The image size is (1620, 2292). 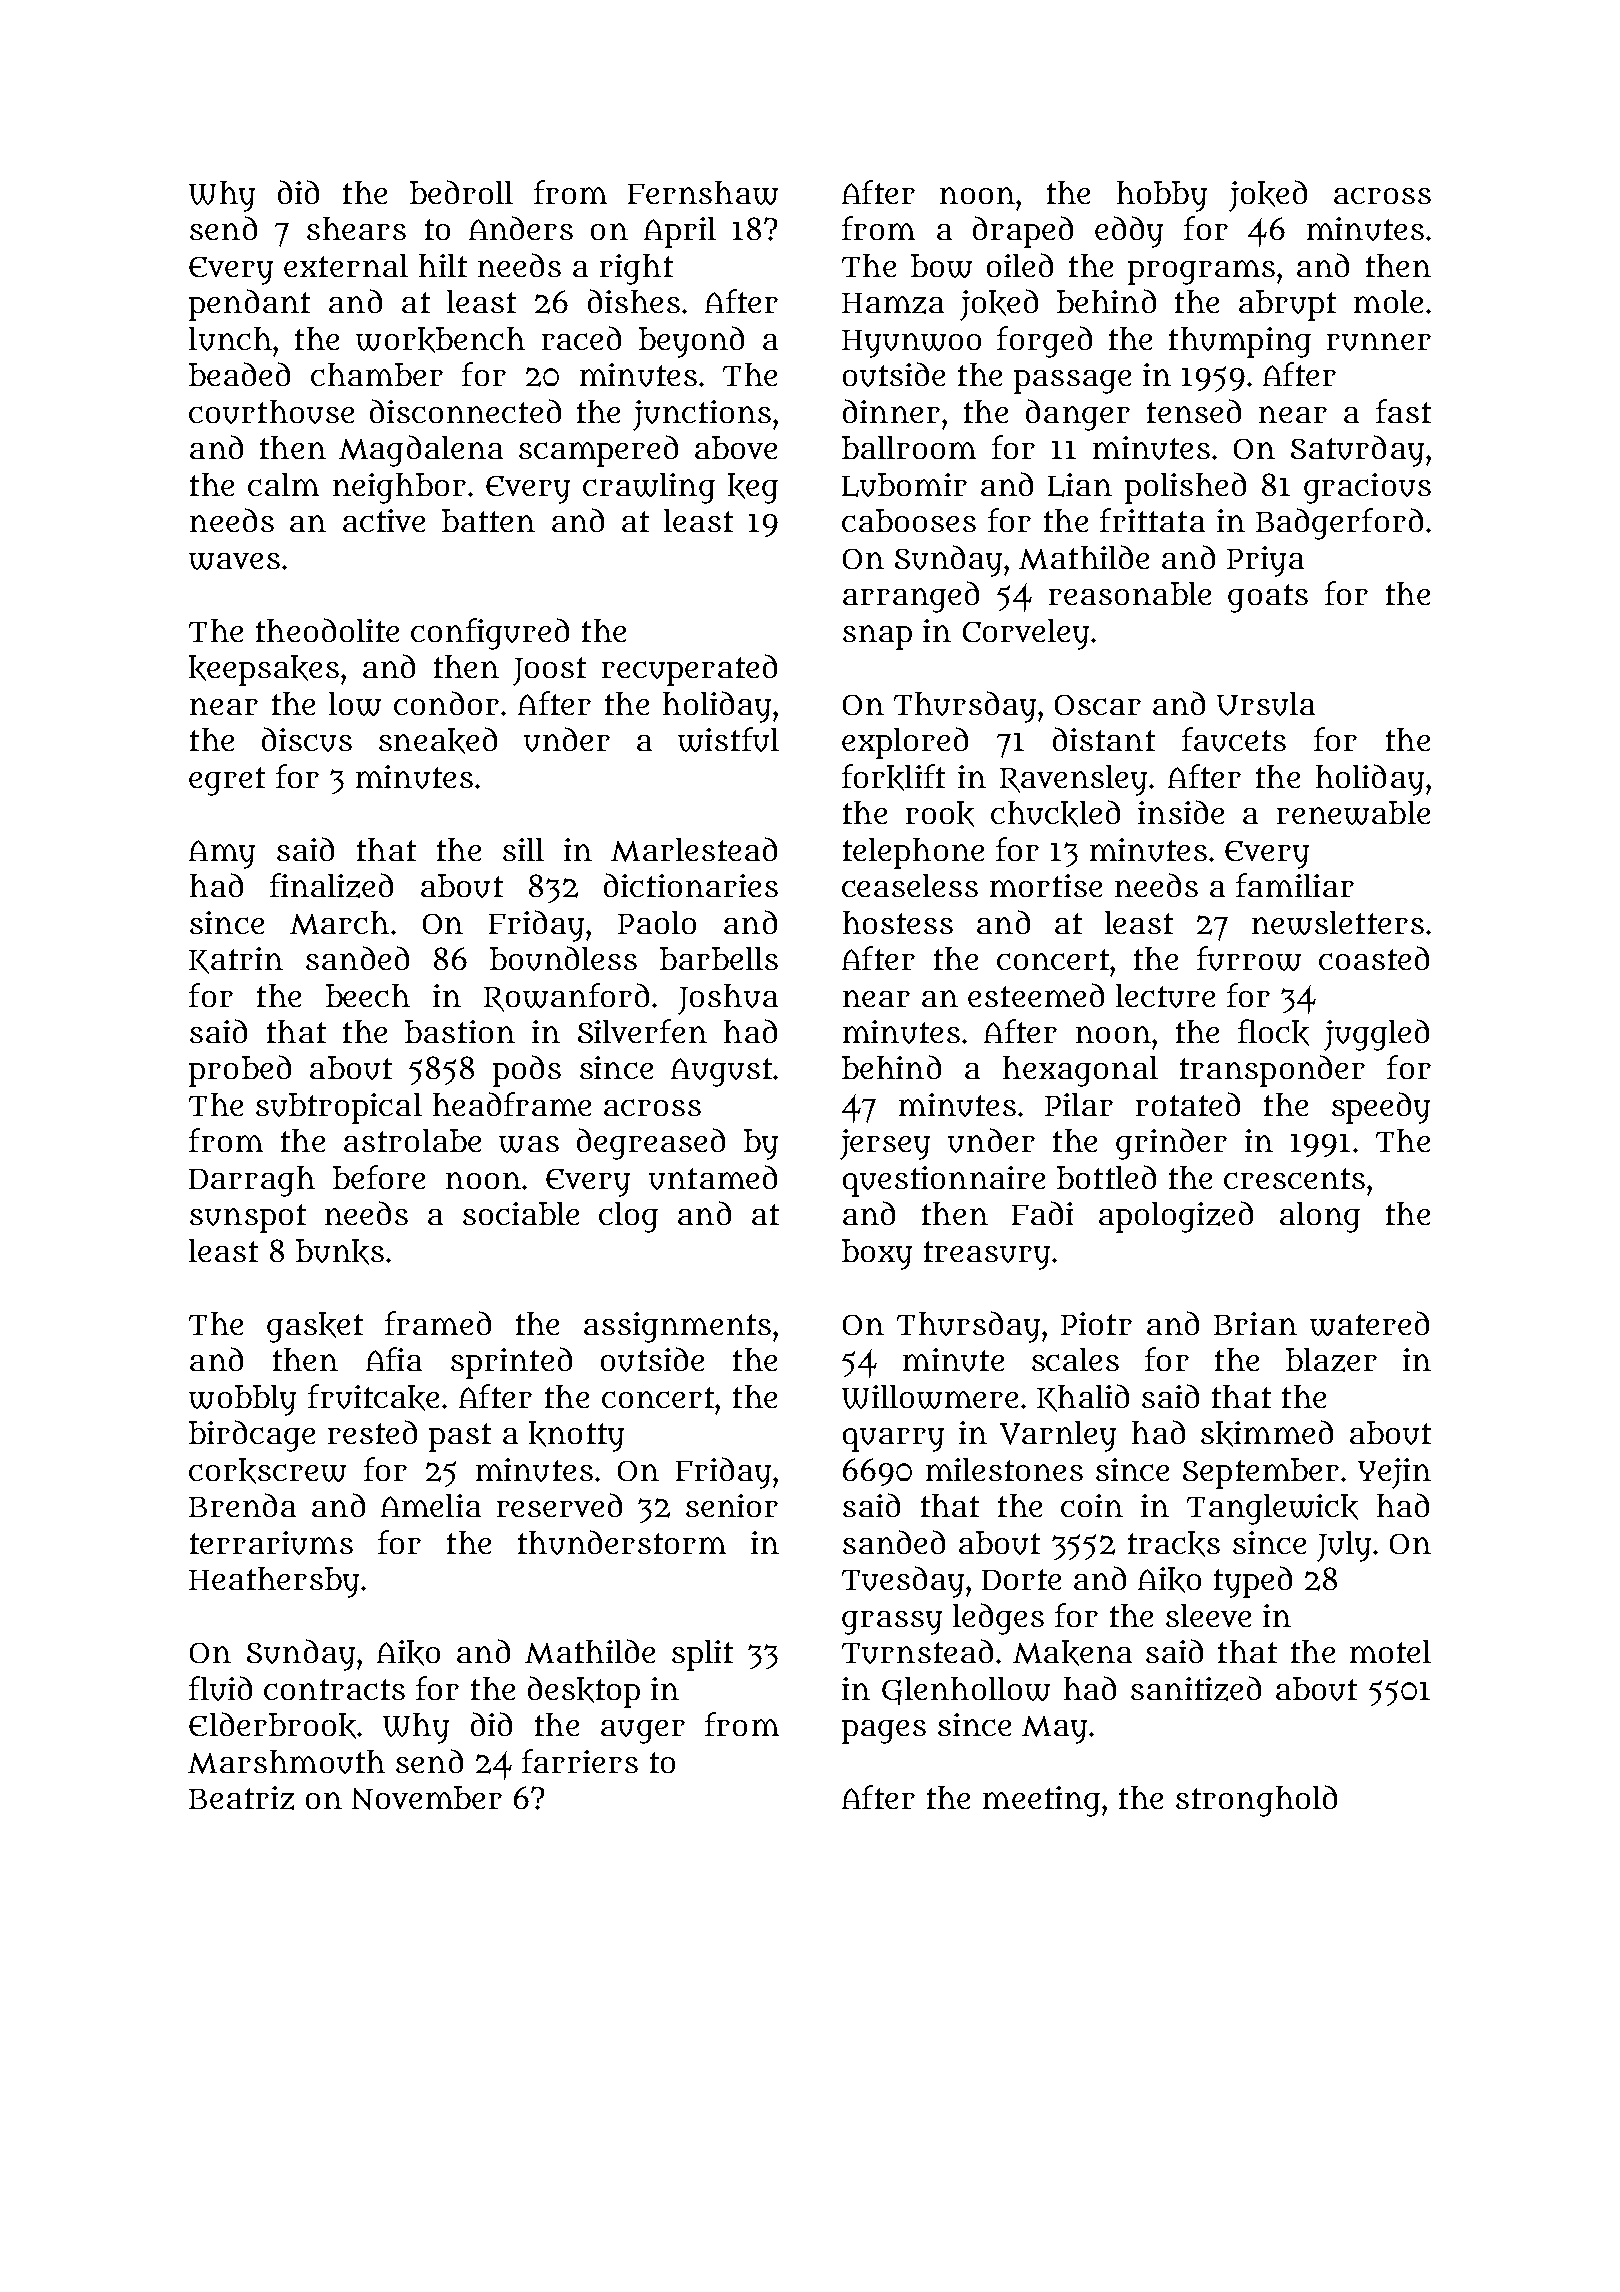 What do you see at coordinates (307, 739) in the screenshot?
I see `discus` at bounding box center [307, 739].
